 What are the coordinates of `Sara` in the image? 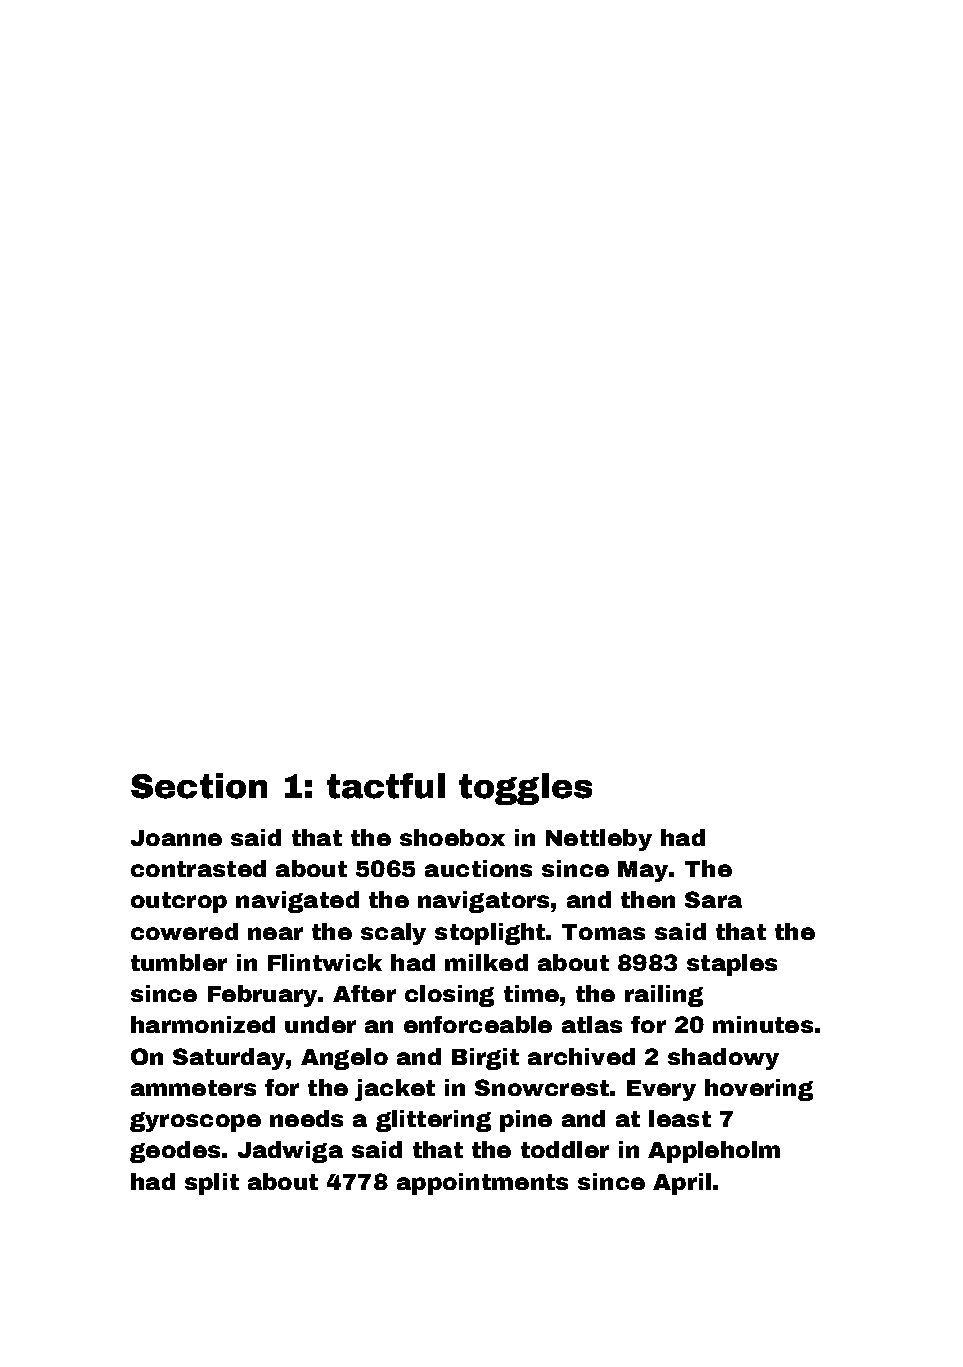 It's located at (713, 899).
